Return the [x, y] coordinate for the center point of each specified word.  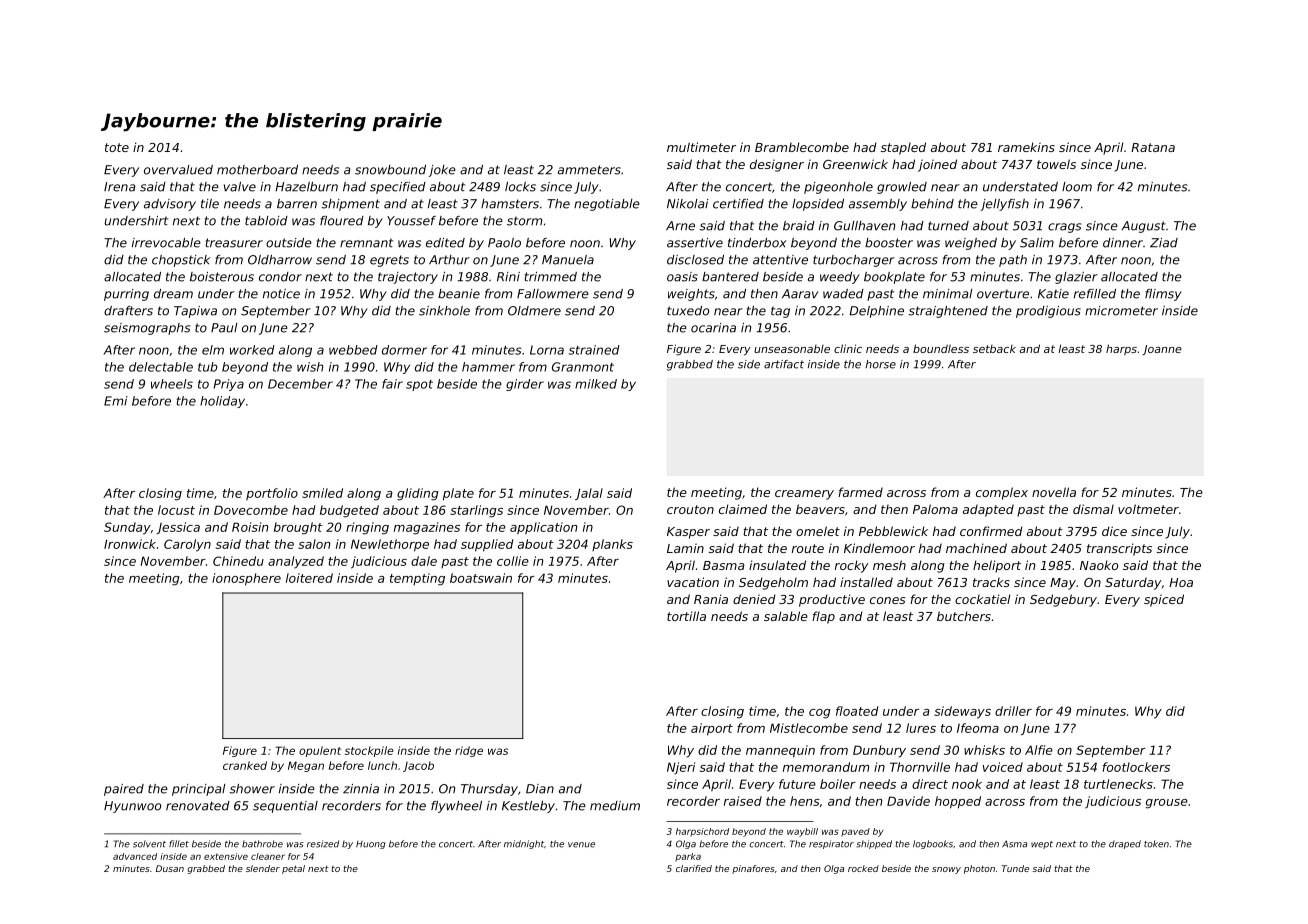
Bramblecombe [802, 147]
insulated [777, 565]
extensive [226, 856]
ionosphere [246, 579]
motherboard [257, 170]
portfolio [272, 494]
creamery [804, 495]
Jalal [589, 494]
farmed [860, 492]
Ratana [1153, 147]
